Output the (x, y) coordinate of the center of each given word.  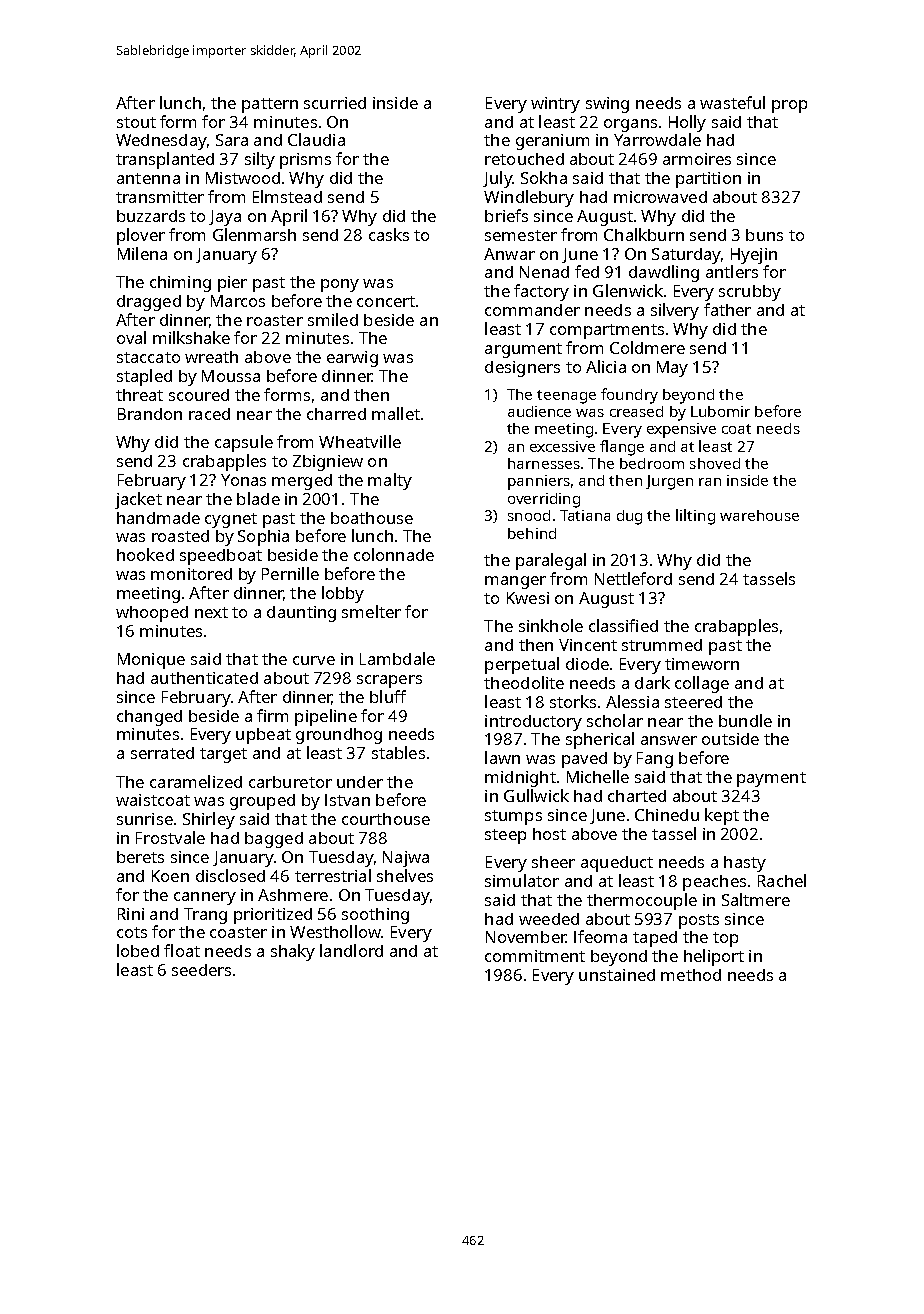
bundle (745, 720)
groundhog (339, 736)
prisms (305, 161)
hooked (145, 554)
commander (532, 310)
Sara (232, 140)
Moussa (231, 376)
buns (764, 235)
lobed (138, 950)
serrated (162, 753)
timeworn (702, 664)
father (727, 309)
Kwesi (528, 598)
